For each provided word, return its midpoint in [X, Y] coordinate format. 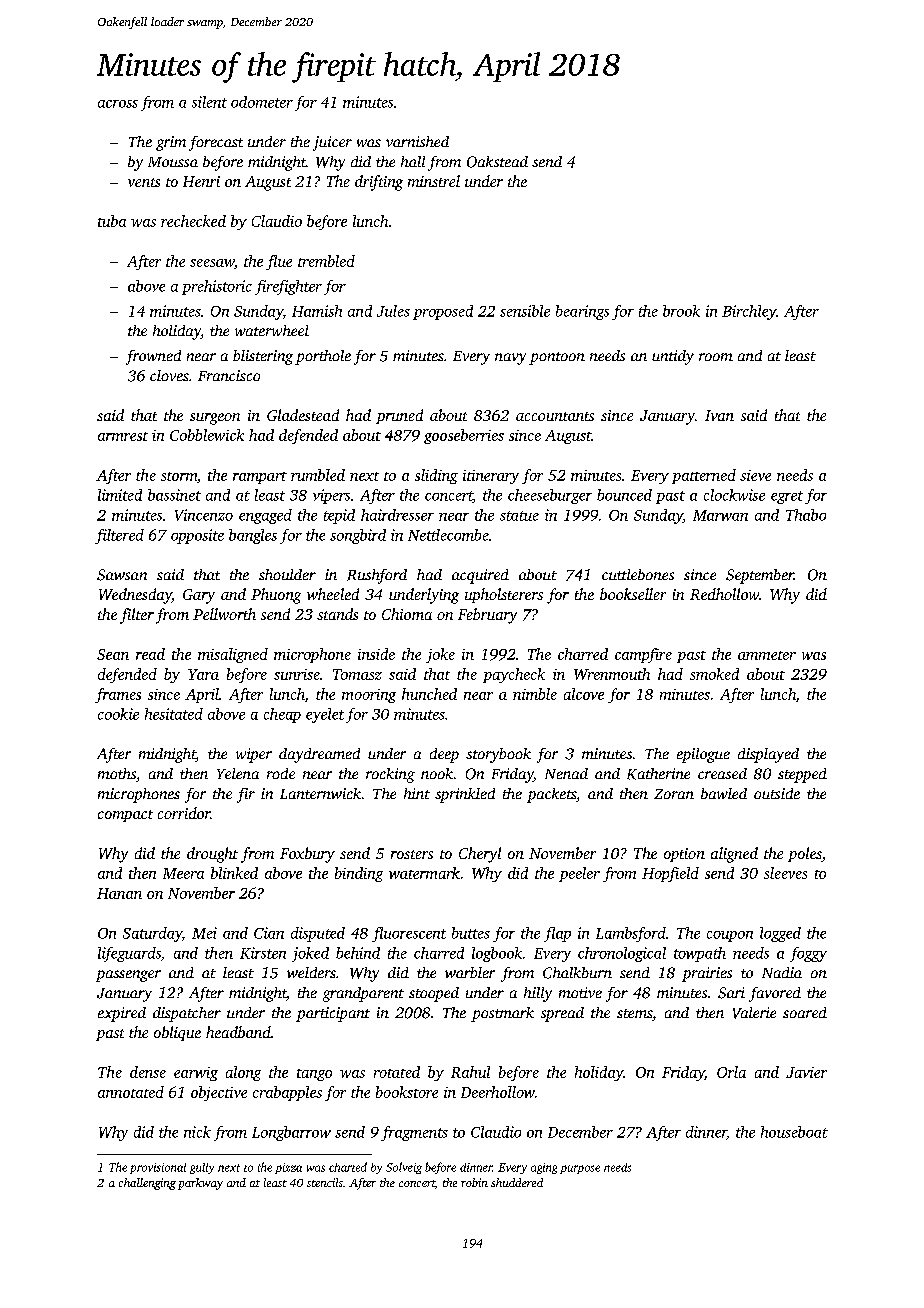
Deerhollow [498, 1092]
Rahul [470, 1072]
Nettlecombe [448, 535]
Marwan [720, 515]
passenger [128, 976]
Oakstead [497, 162]
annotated [131, 1092]
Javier [806, 1072]
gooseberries [464, 436]
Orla [731, 1072]
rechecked [193, 221]
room [716, 357]
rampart [260, 478]
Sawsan [122, 575]
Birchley [749, 312]
